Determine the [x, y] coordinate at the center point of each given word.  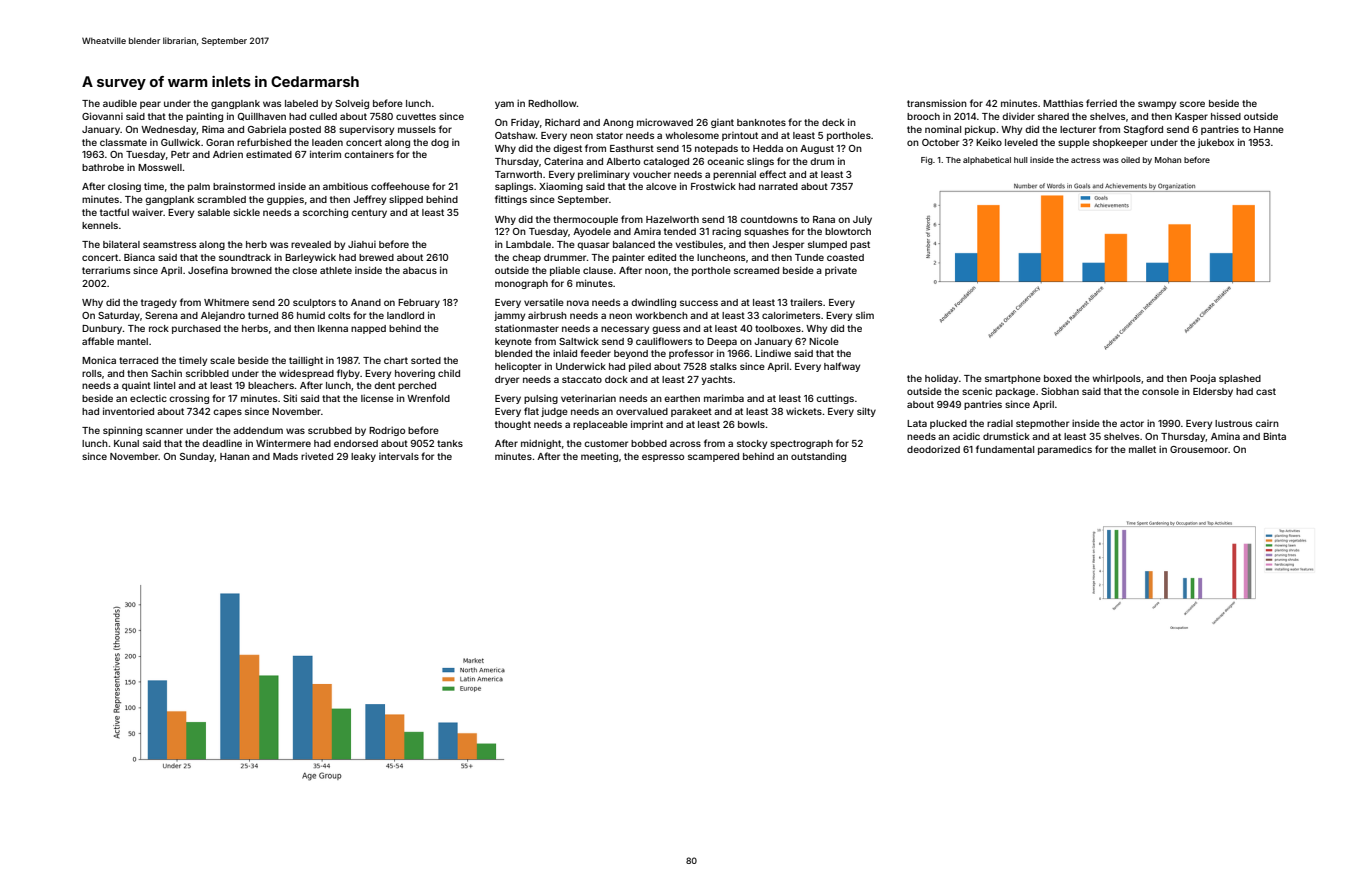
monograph [521, 284]
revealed [311, 244]
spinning [122, 431]
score [1192, 104]
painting [204, 117]
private [841, 271]
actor [1132, 423]
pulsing [541, 399]
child [449, 373]
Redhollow [552, 103]
